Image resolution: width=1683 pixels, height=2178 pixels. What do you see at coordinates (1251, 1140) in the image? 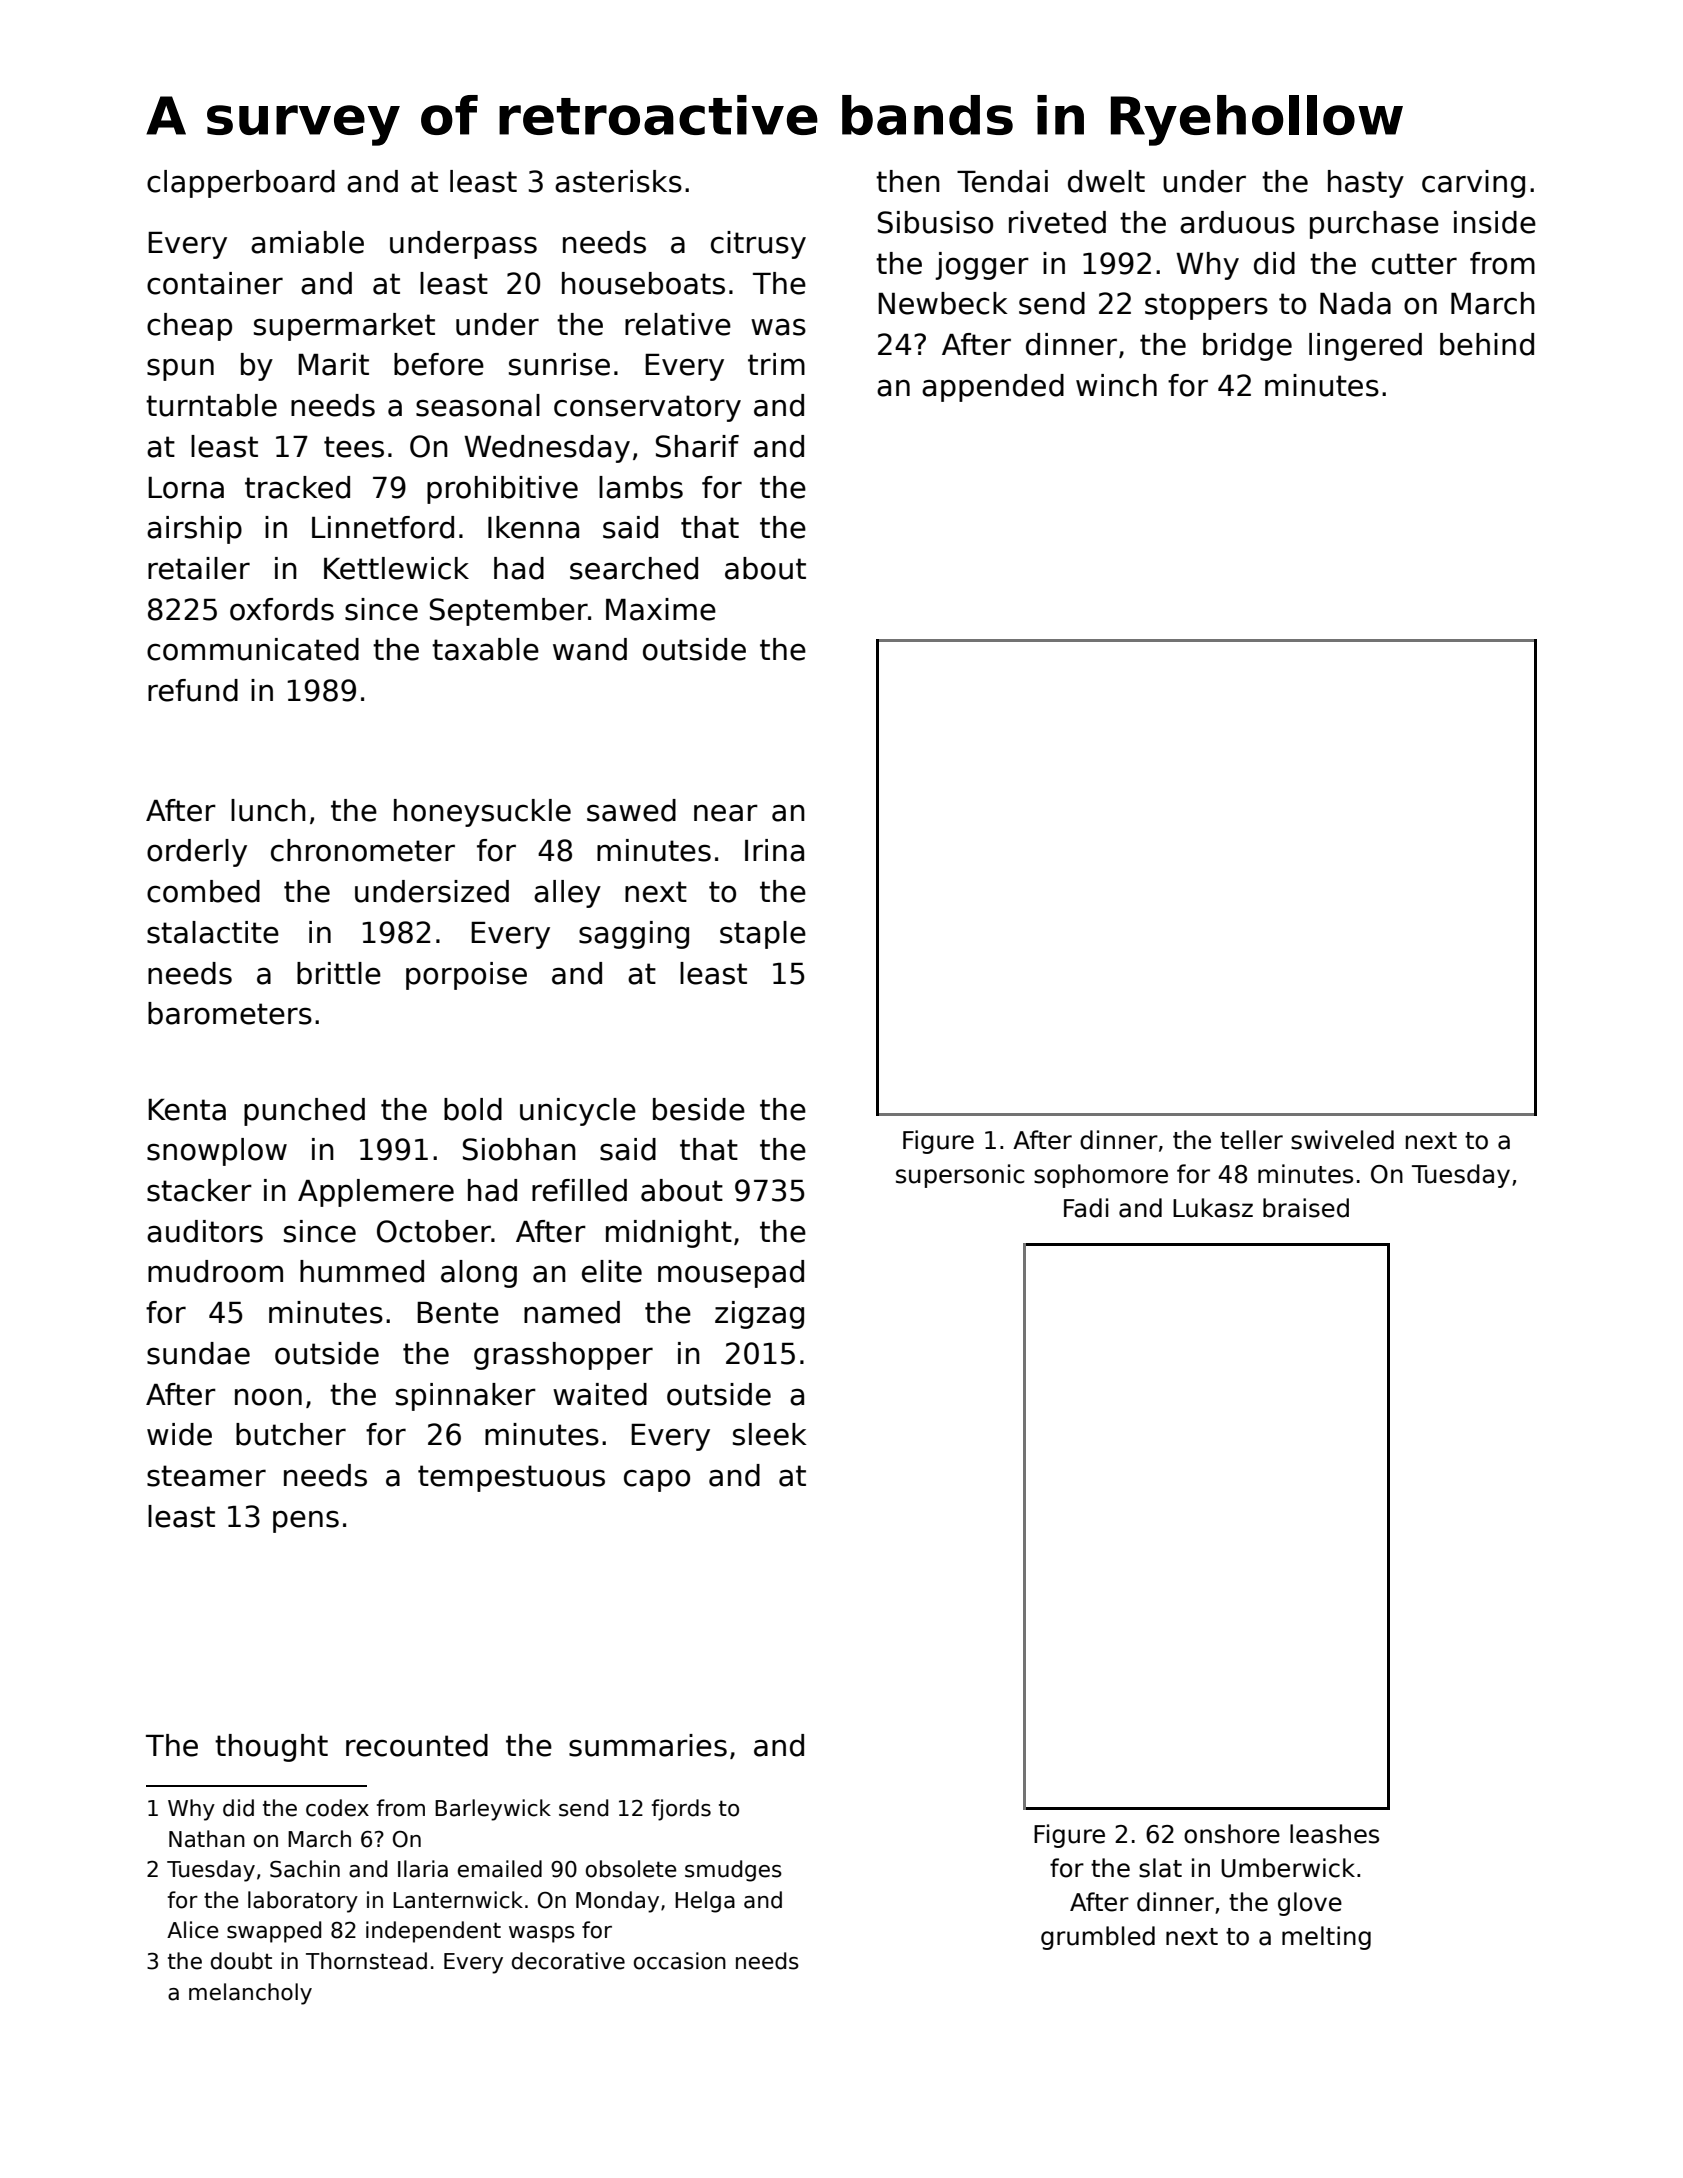
I see `teller` at bounding box center [1251, 1140].
